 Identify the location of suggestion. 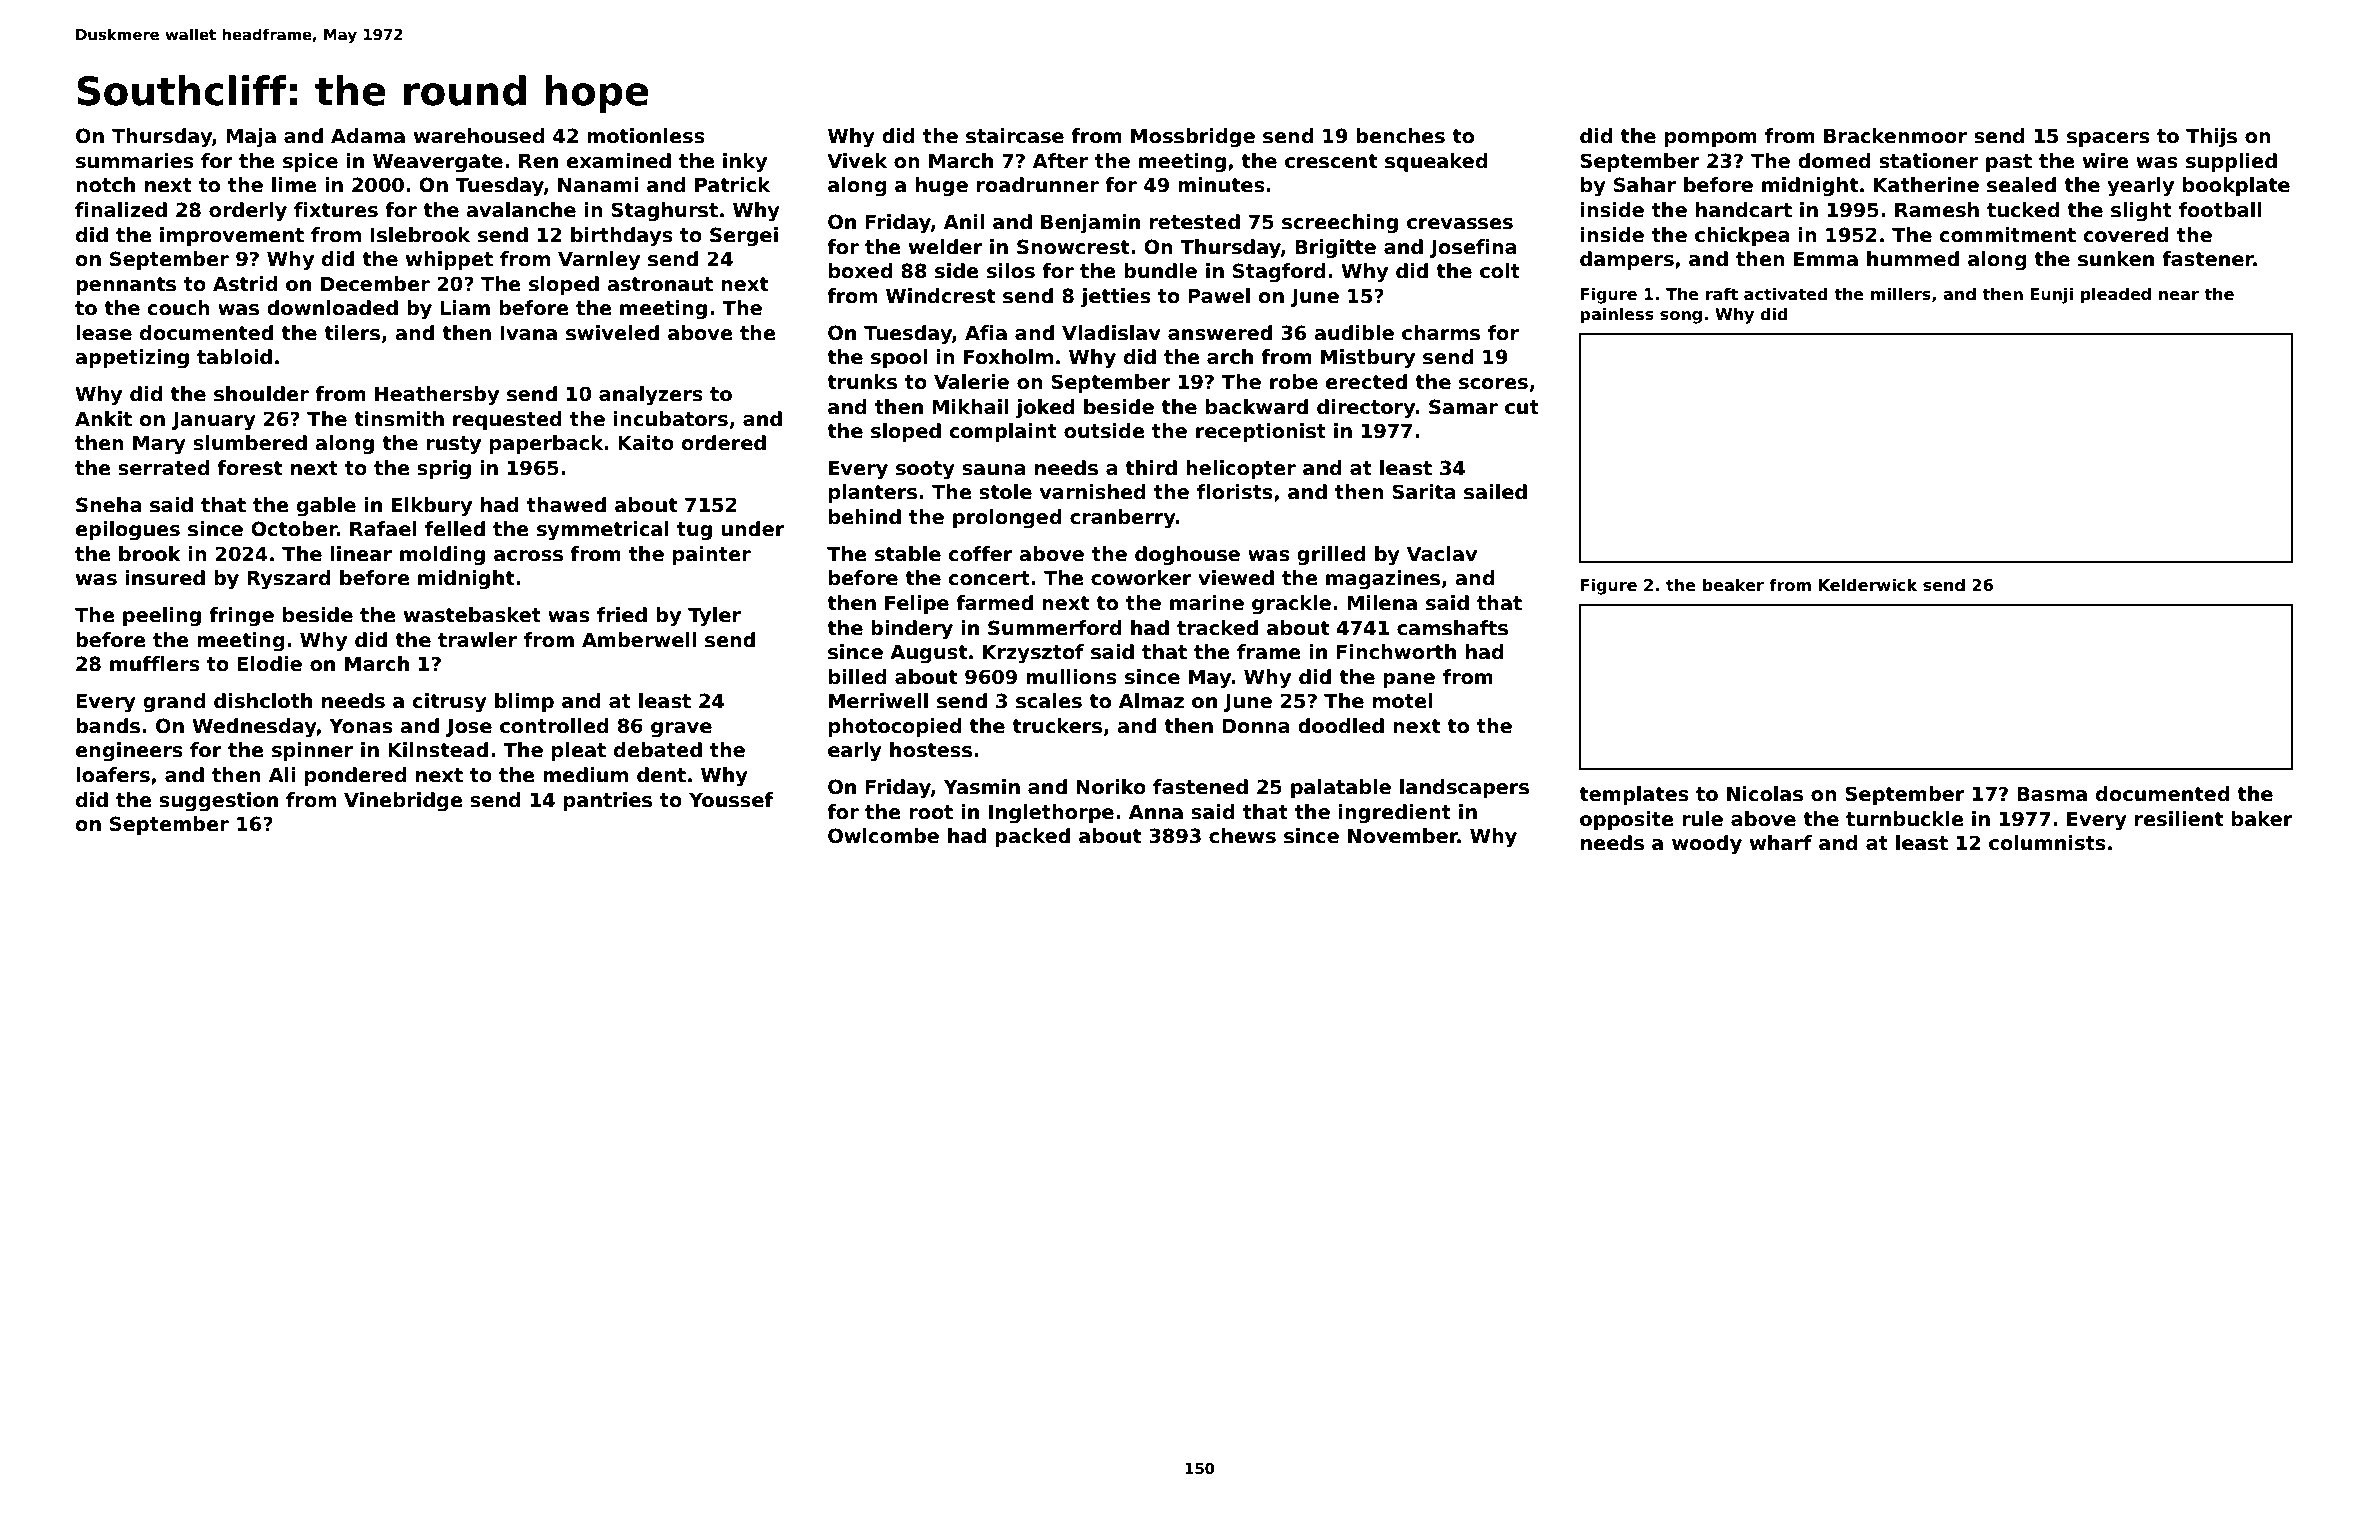
(218, 801).
